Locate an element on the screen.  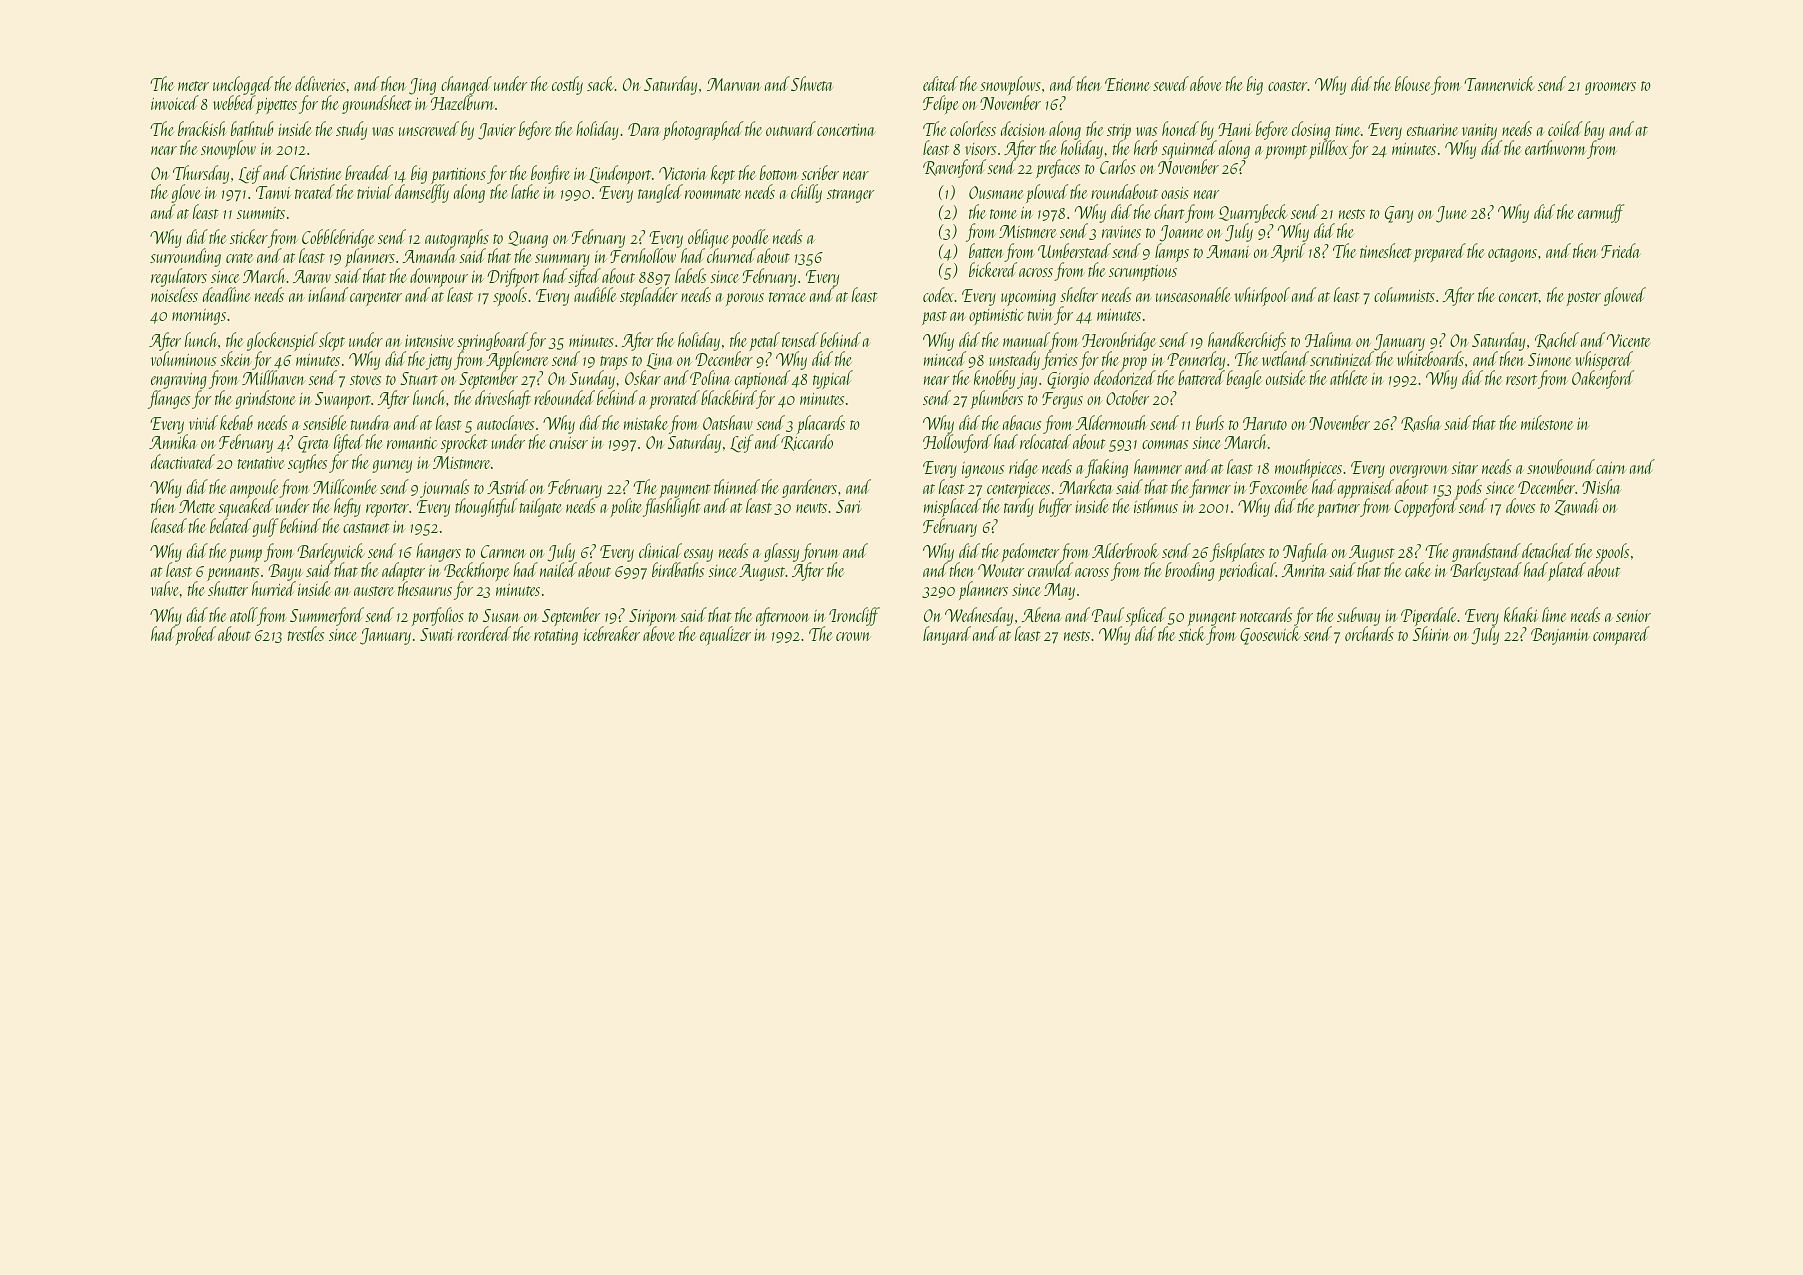
chilly is located at coordinates (806, 193).
